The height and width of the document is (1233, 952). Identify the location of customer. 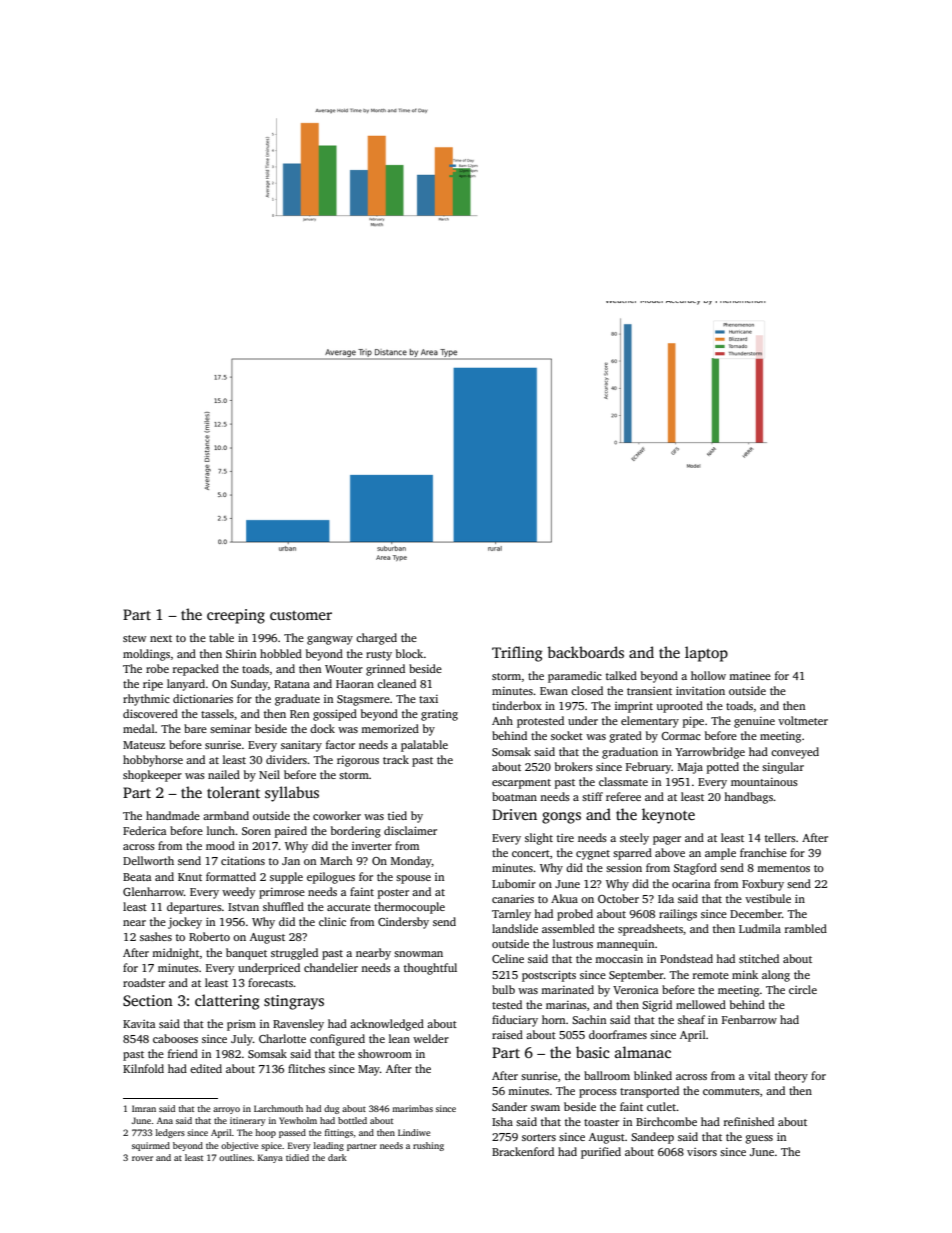
(301, 615).
